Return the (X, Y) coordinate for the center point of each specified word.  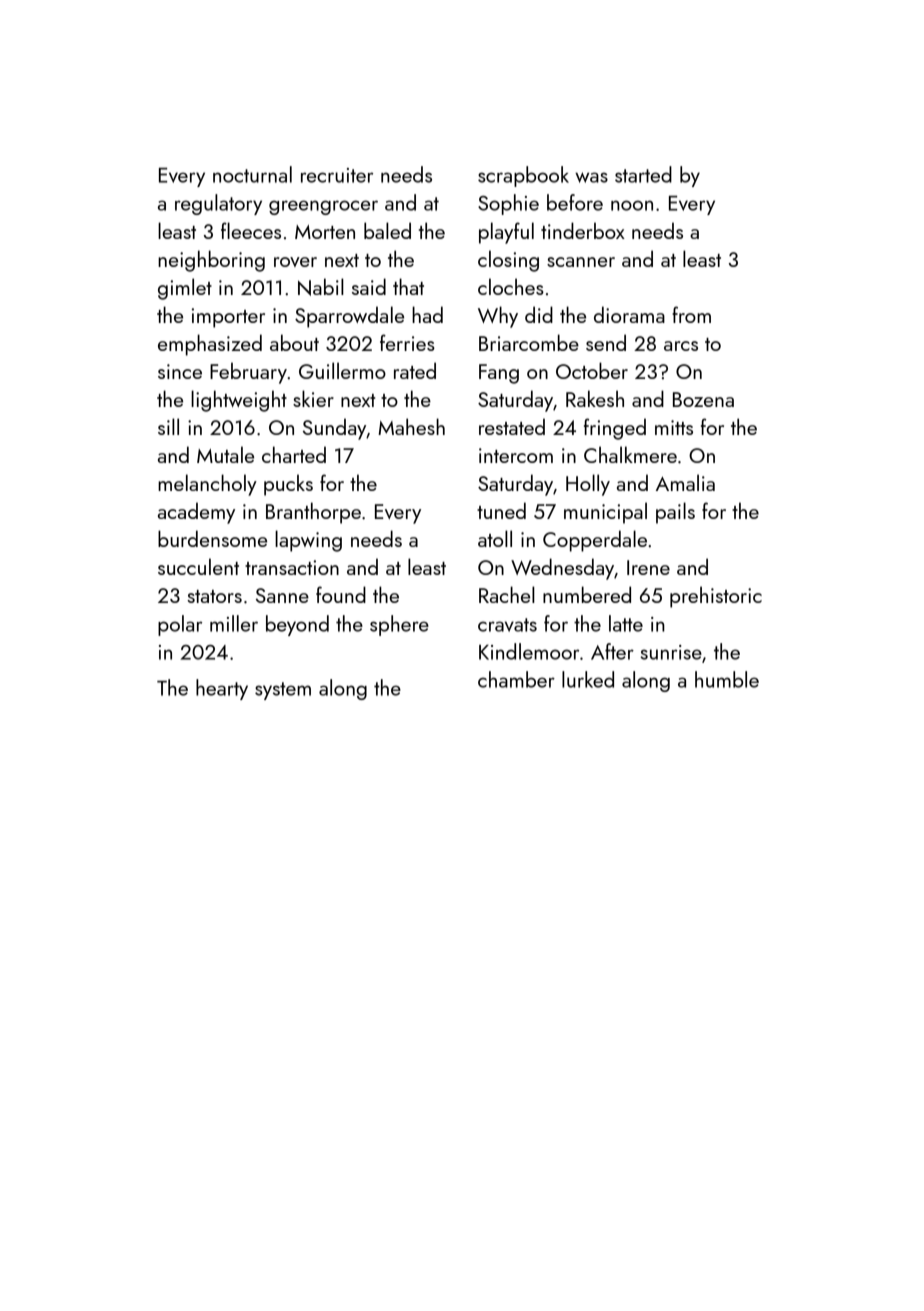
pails (675, 513)
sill (168, 426)
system (283, 691)
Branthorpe (313, 513)
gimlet (185, 289)
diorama (629, 314)
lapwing (308, 541)
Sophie (508, 204)
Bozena (703, 399)
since (180, 371)
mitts (674, 427)
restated (512, 426)
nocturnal (252, 174)
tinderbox (583, 230)
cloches (511, 286)
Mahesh (411, 426)
